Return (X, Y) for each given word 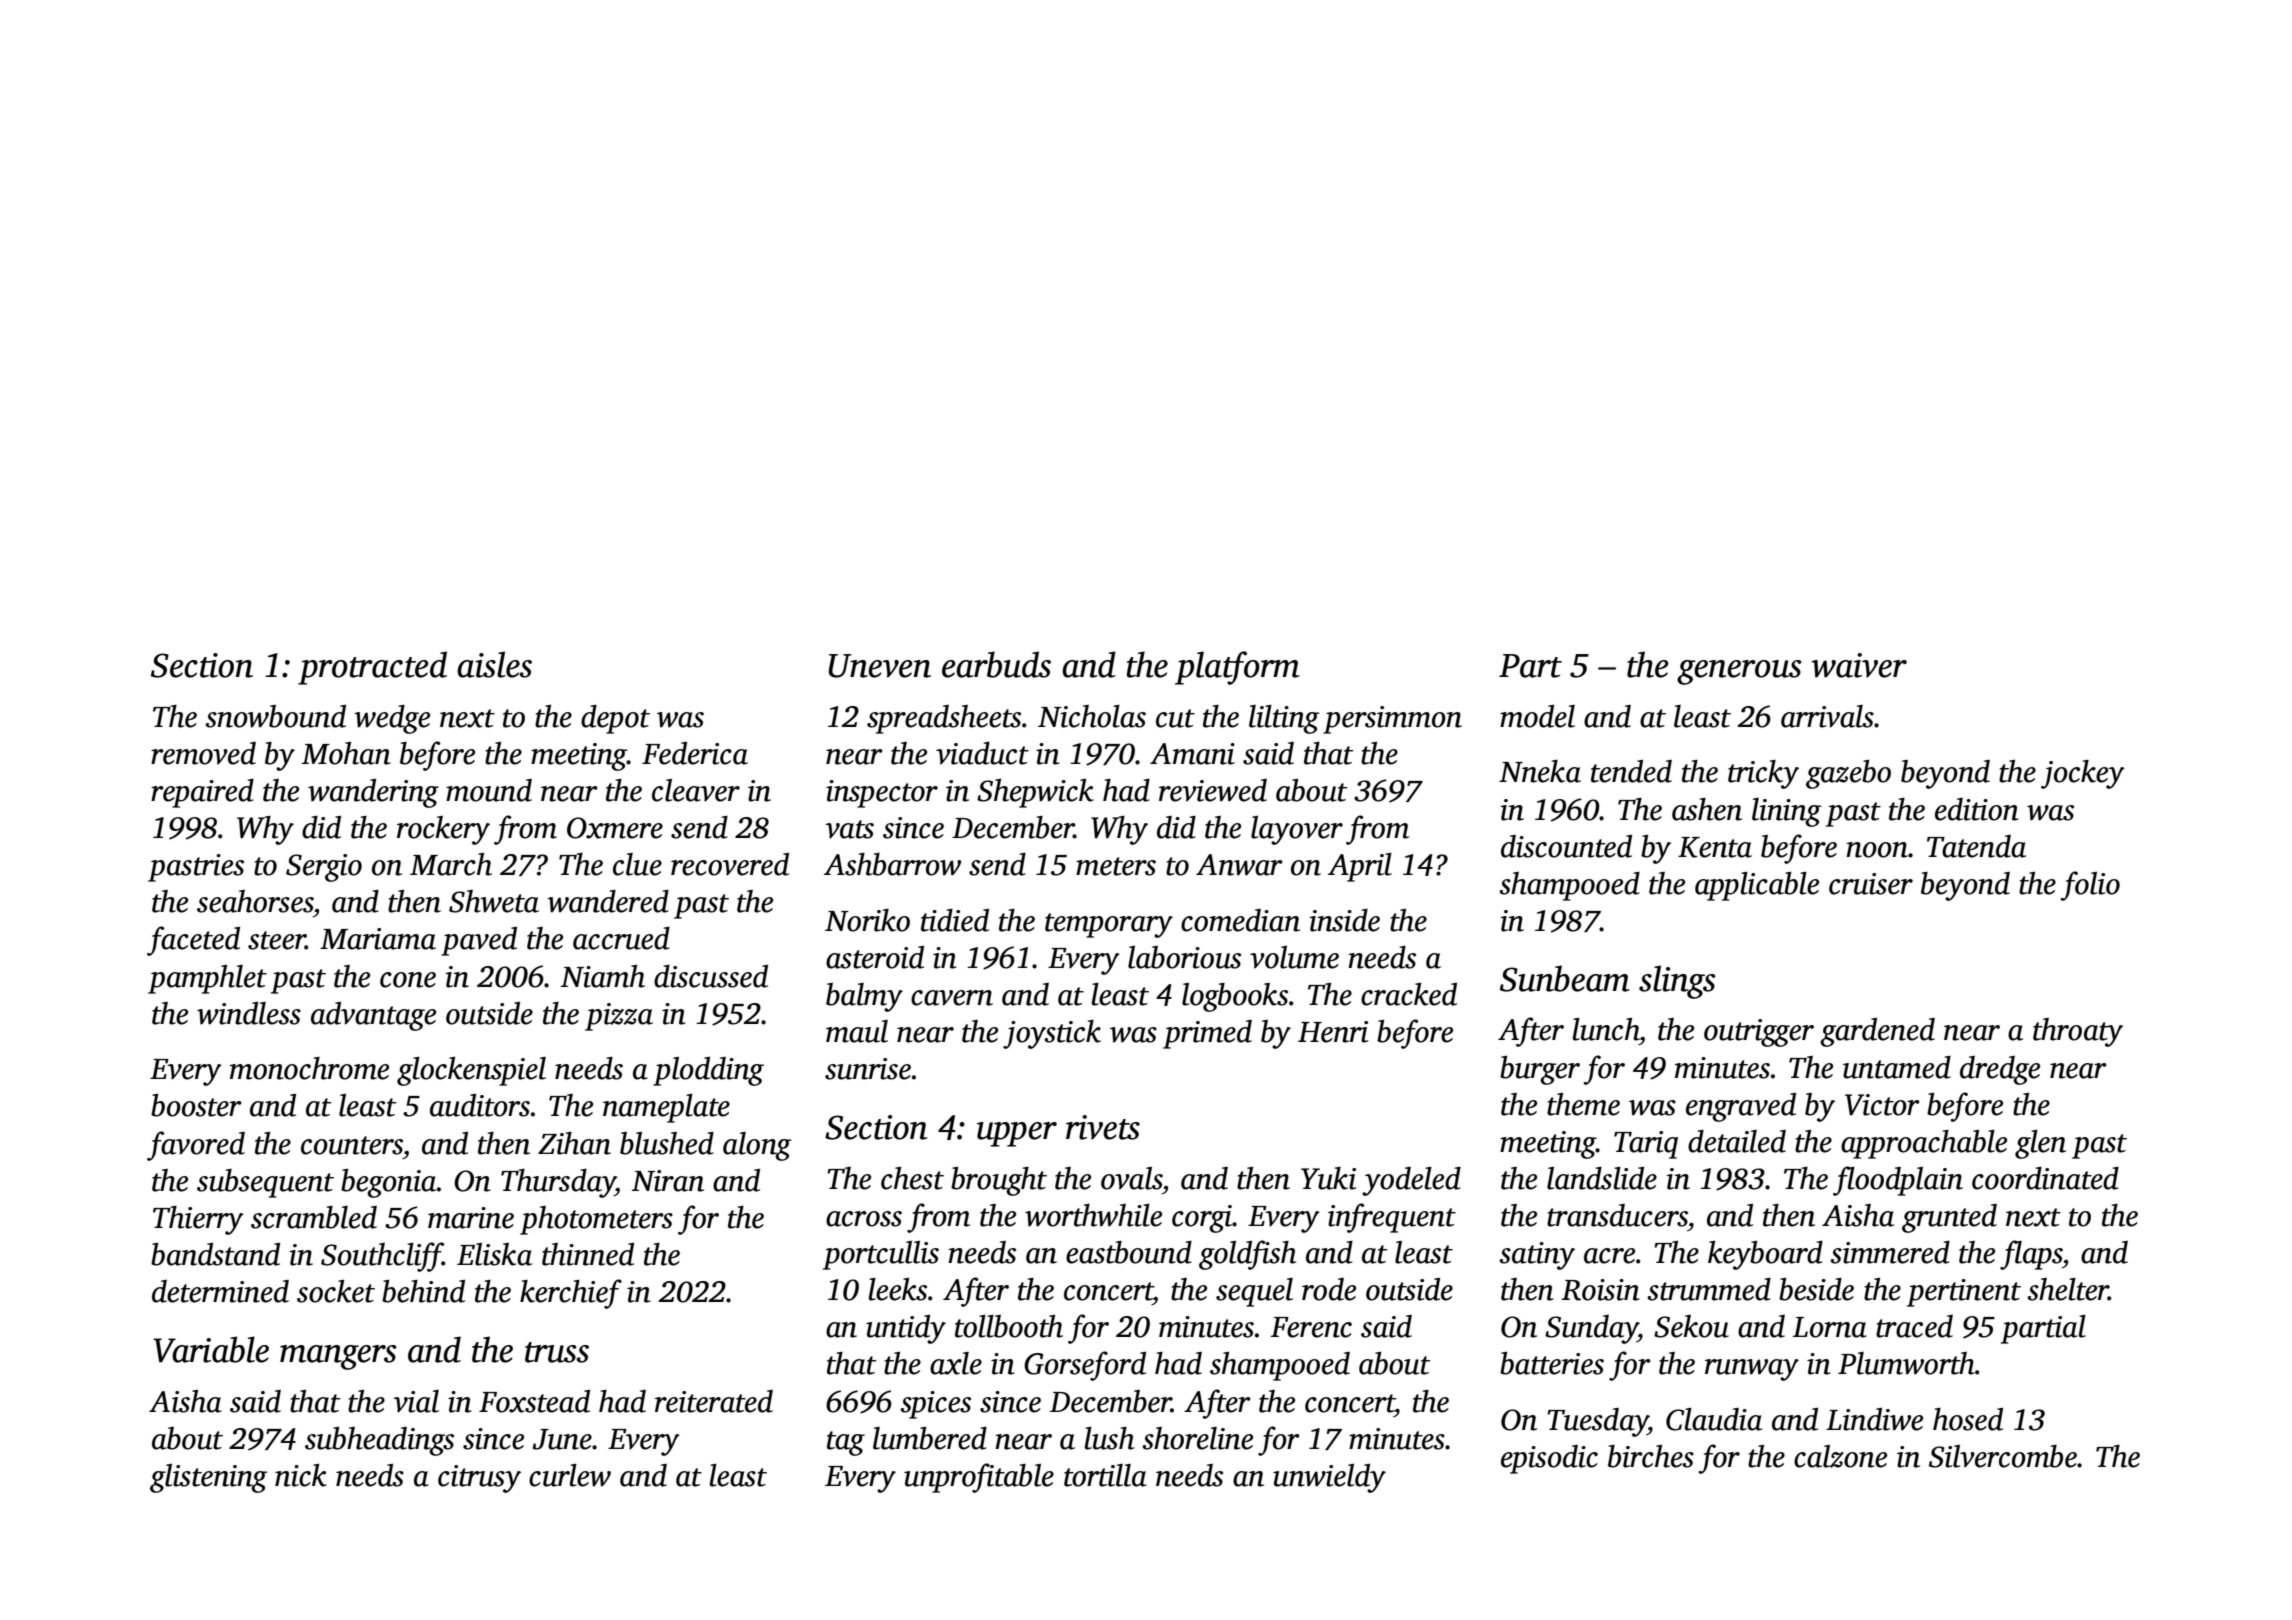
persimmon (1392, 720)
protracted (372, 668)
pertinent (1964, 1293)
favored (196, 1146)
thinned (588, 1254)
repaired (202, 793)
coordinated (2045, 1178)
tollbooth (1009, 1326)
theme (1583, 1104)
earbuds (996, 664)
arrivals (1827, 716)
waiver (1859, 665)
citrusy (479, 1479)
